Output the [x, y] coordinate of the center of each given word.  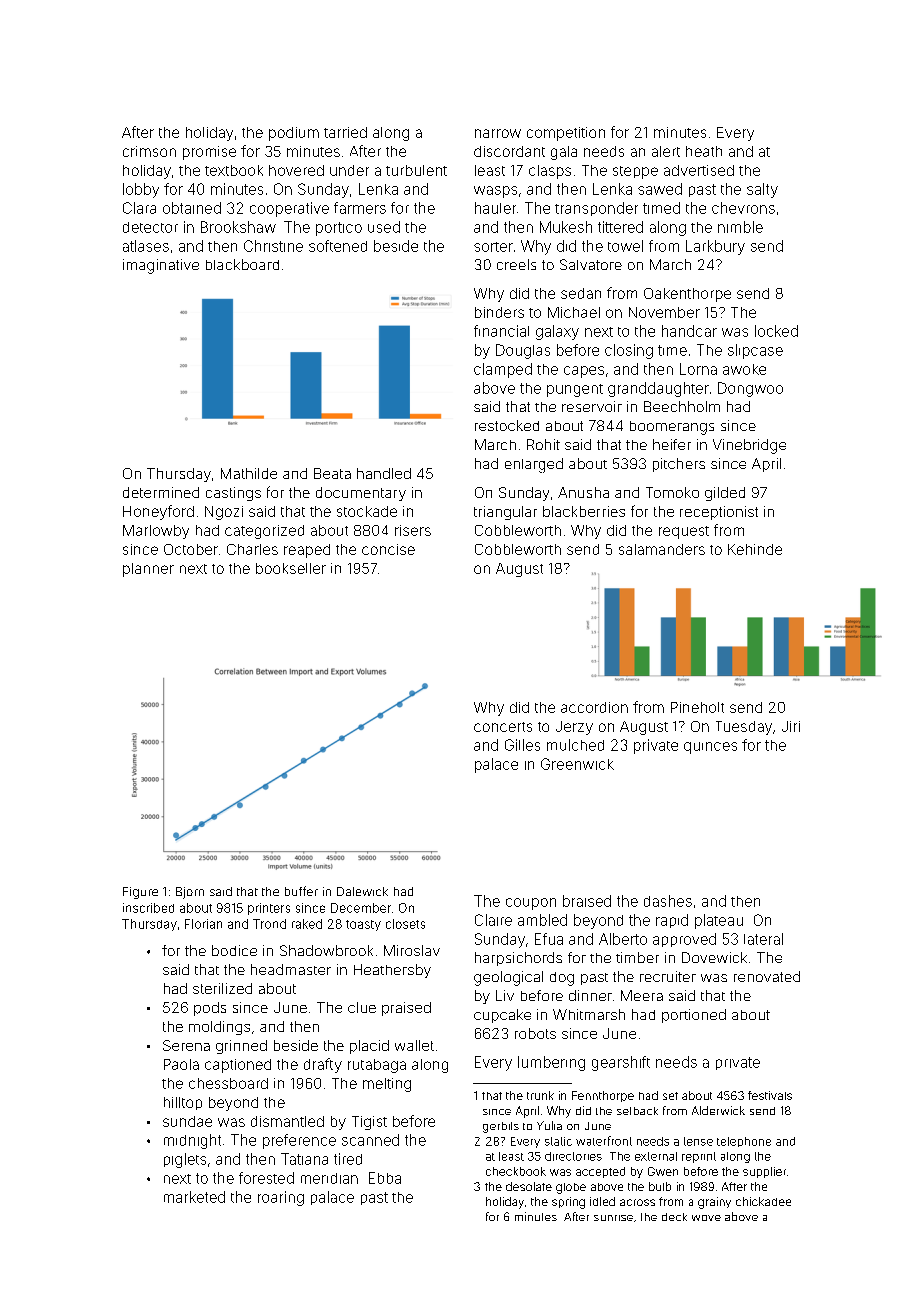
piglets [185, 1160]
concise [388, 549]
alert [666, 151]
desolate [529, 1186]
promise [209, 153]
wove [706, 1218]
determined [161, 492]
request [684, 532]
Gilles [522, 745]
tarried [345, 132]
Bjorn [190, 893]
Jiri [791, 726]
